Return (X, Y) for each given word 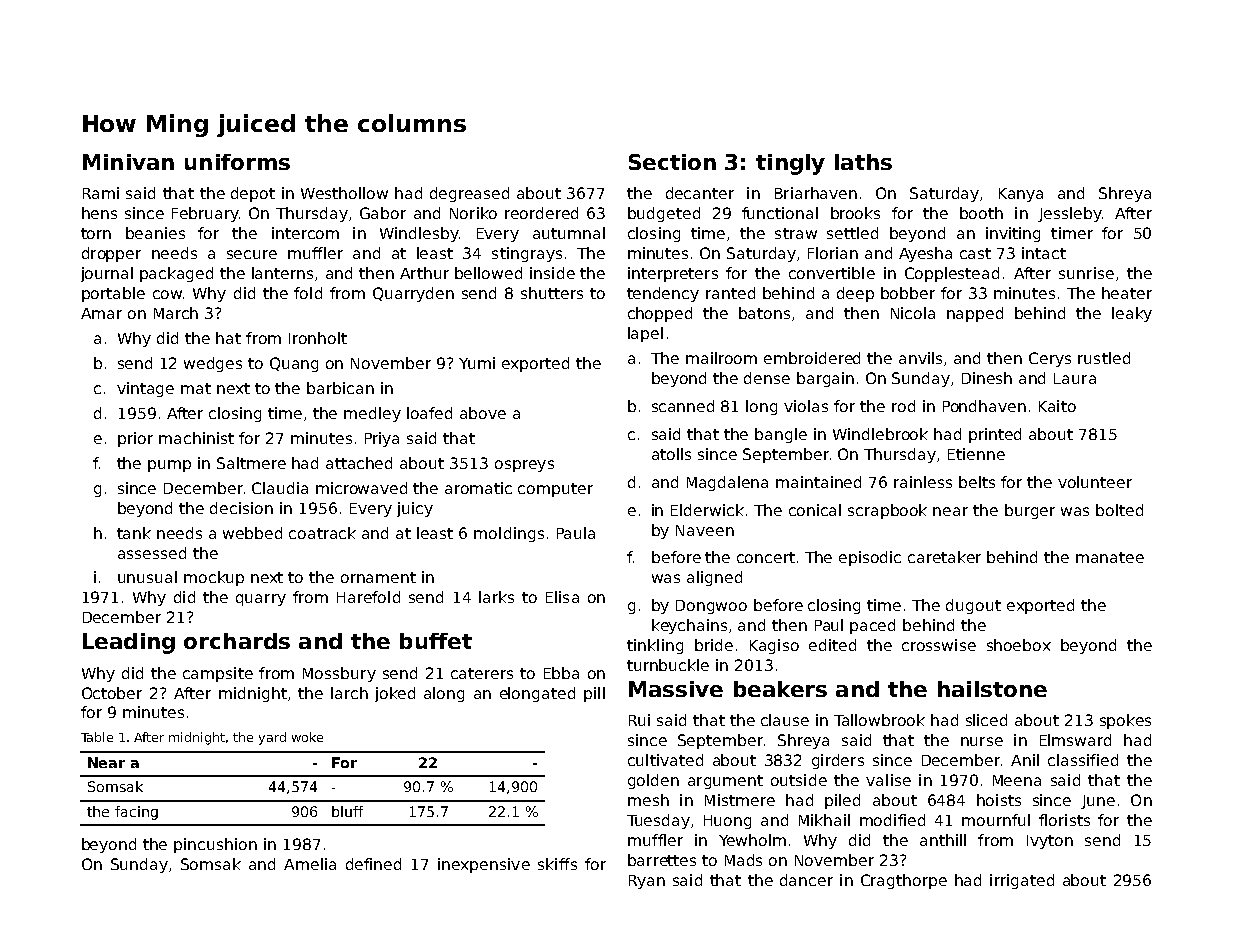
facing (136, 813)
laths (863, 162)
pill (594, 694)
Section (672, 162)
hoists (999, 800)
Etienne (976, 454)
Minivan (128, 162)
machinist (196, 438)
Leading (129, 643)
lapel (645, 334)
